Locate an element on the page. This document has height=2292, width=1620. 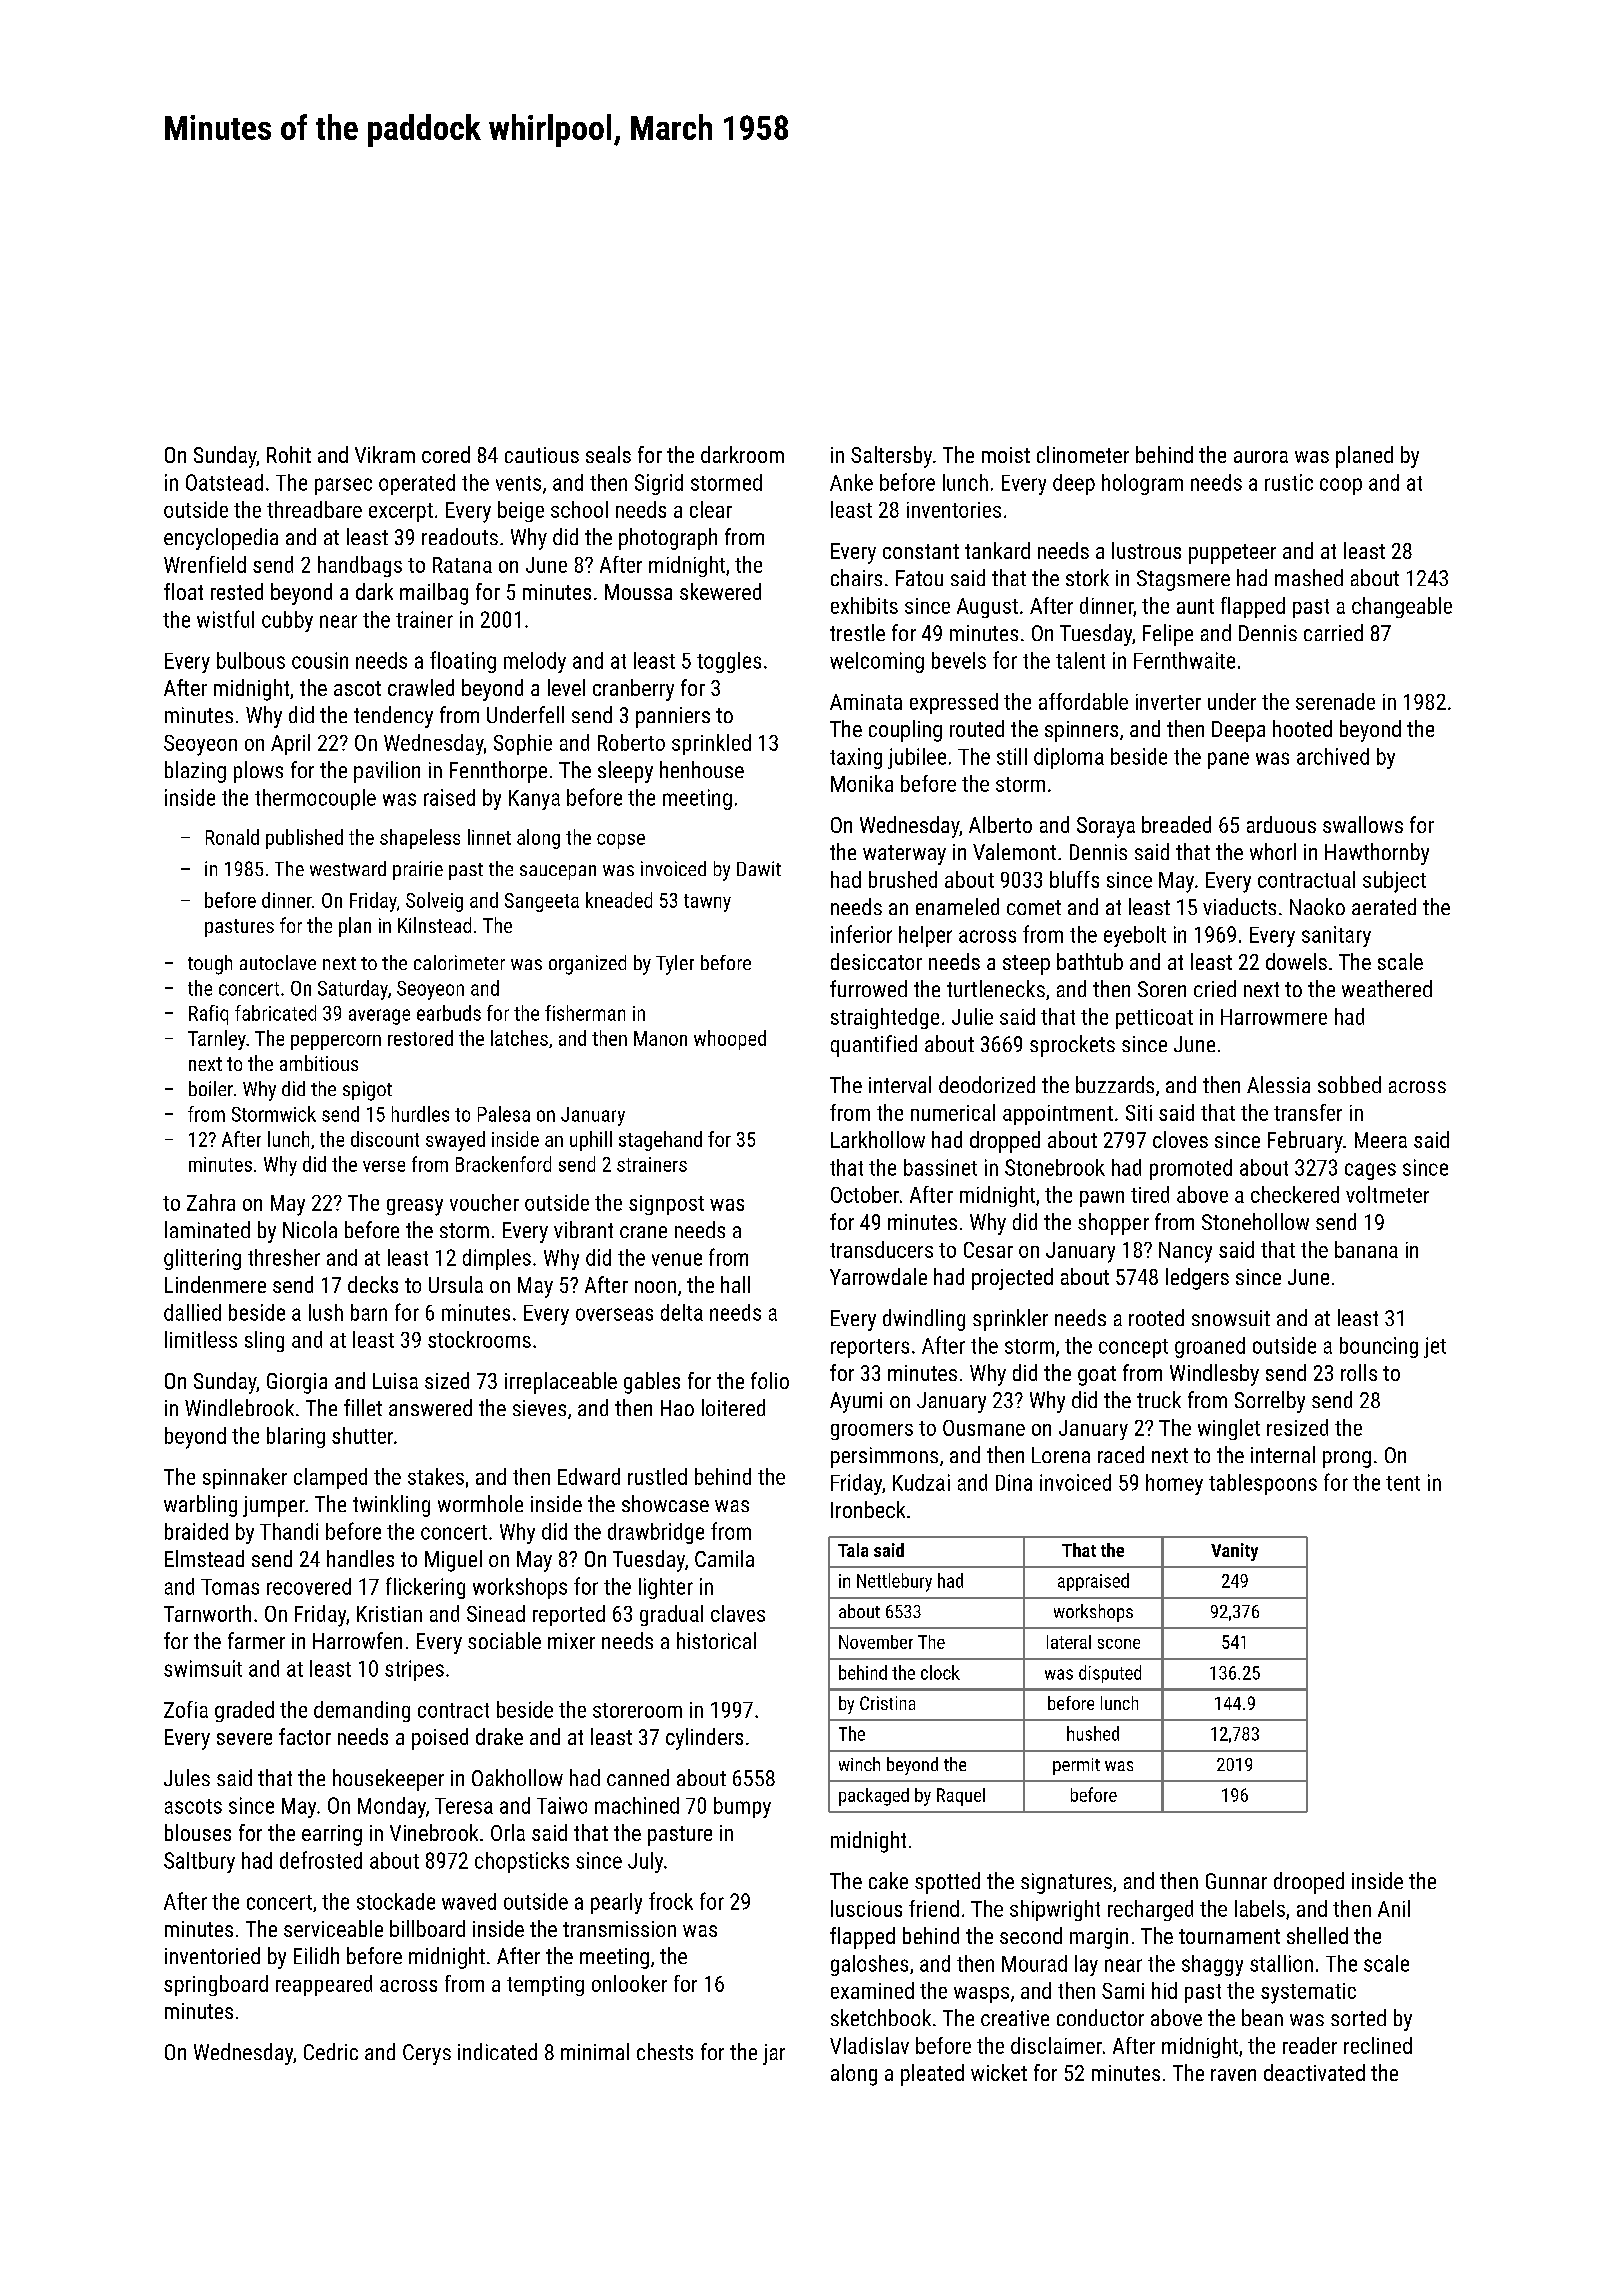
gables is located at coordinates (652, 1383).
